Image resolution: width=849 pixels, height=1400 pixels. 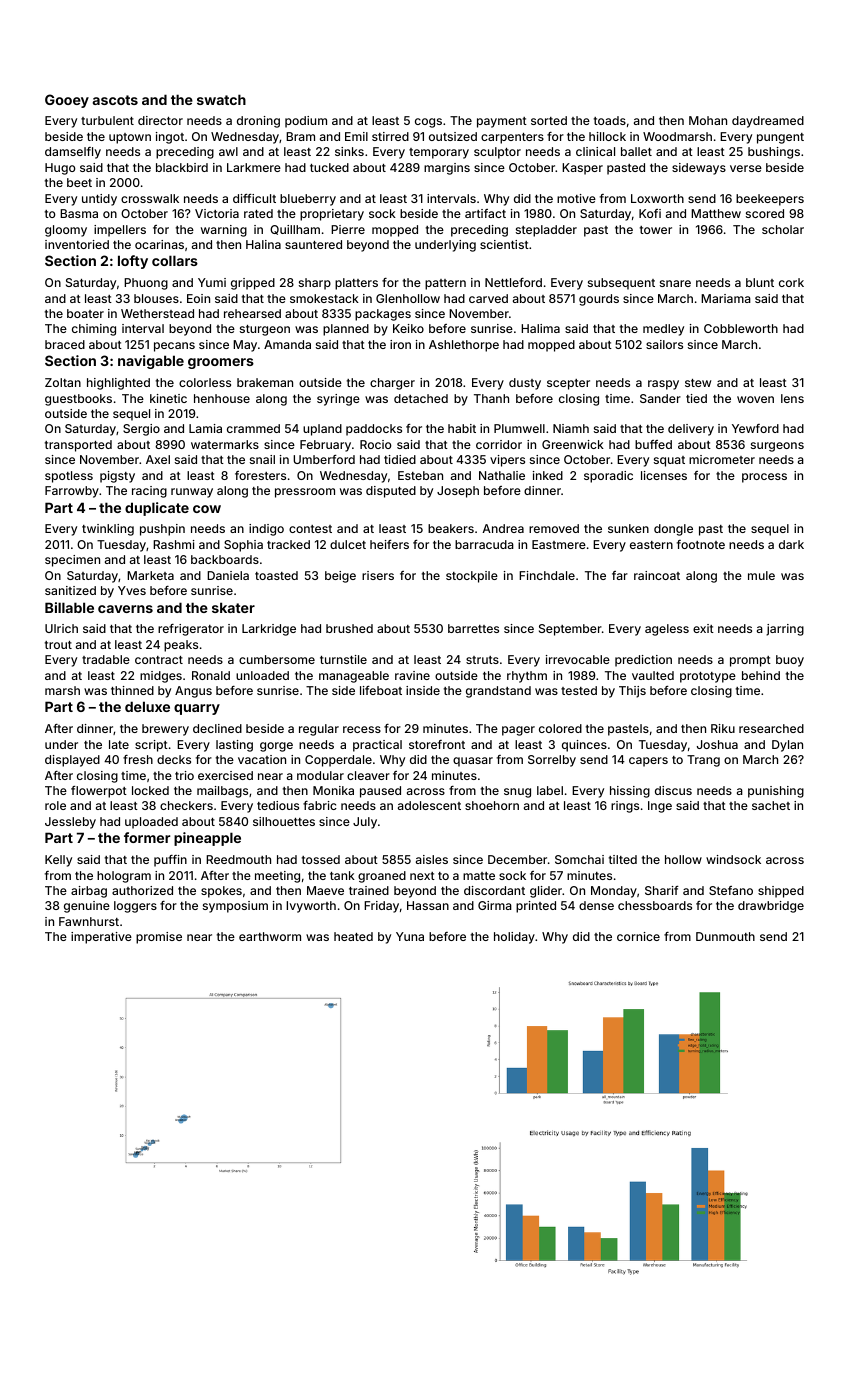 What do you see at coordinates (58, 645) in the screenshot?
I see `trout` at bounding box center [58, 645].
